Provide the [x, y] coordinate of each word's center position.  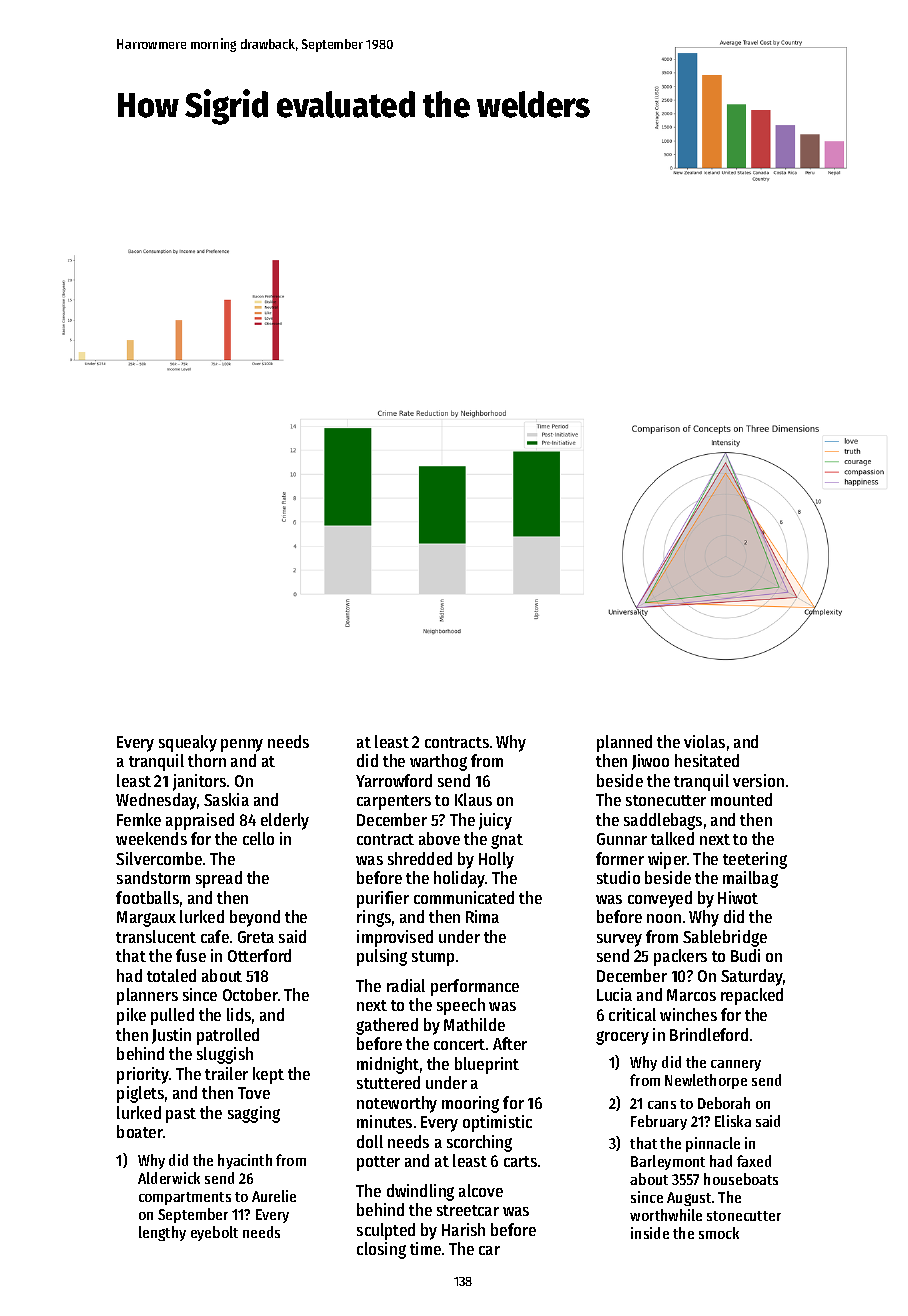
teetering [755, 860]
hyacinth [245, 1161]
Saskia [226, 799]
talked [672, 838]
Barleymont [668, 1162]
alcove [481, 1190]
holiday [459, 879]
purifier [383, 899]
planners [147, 996]
